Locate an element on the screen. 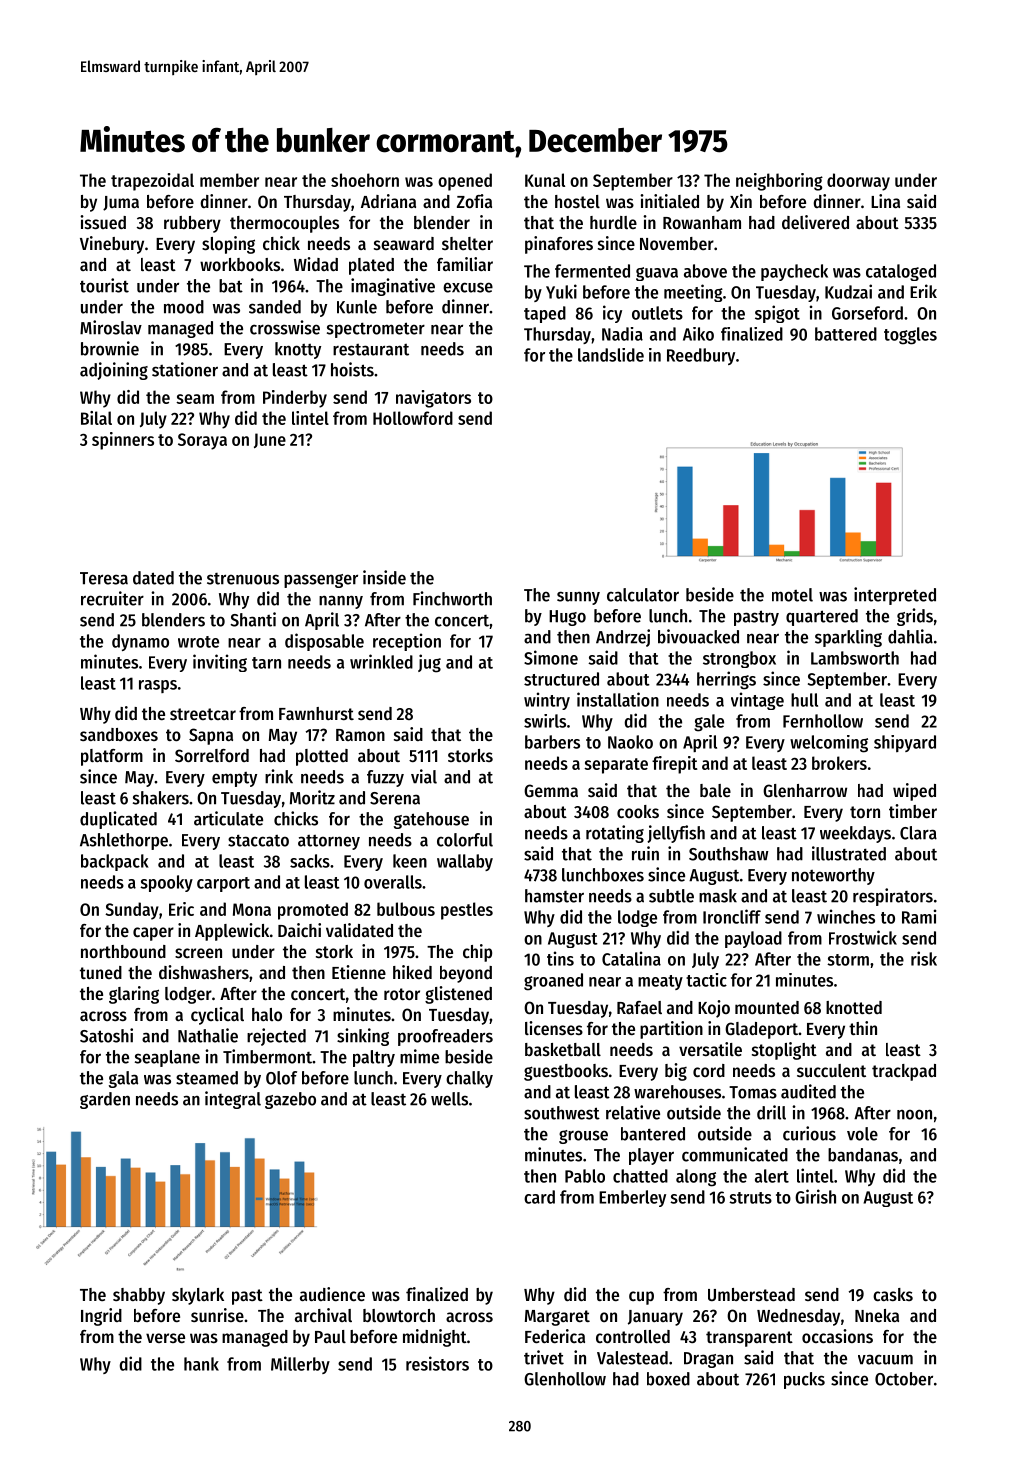 The height and width of the screenshot is (1474, 1017). Ramon is located at coordinates (360, 735).
